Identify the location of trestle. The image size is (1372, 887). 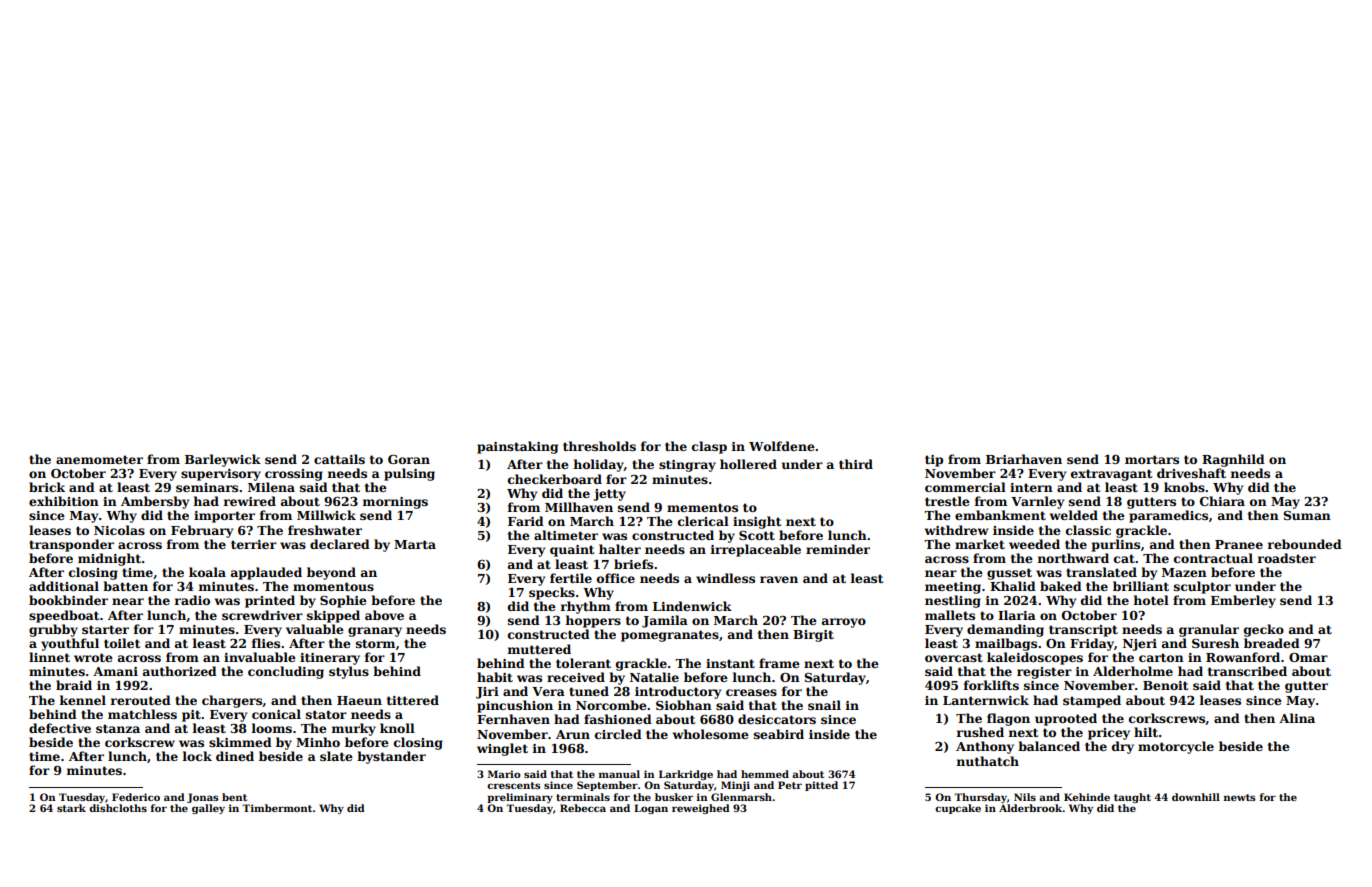
(947, 501).
